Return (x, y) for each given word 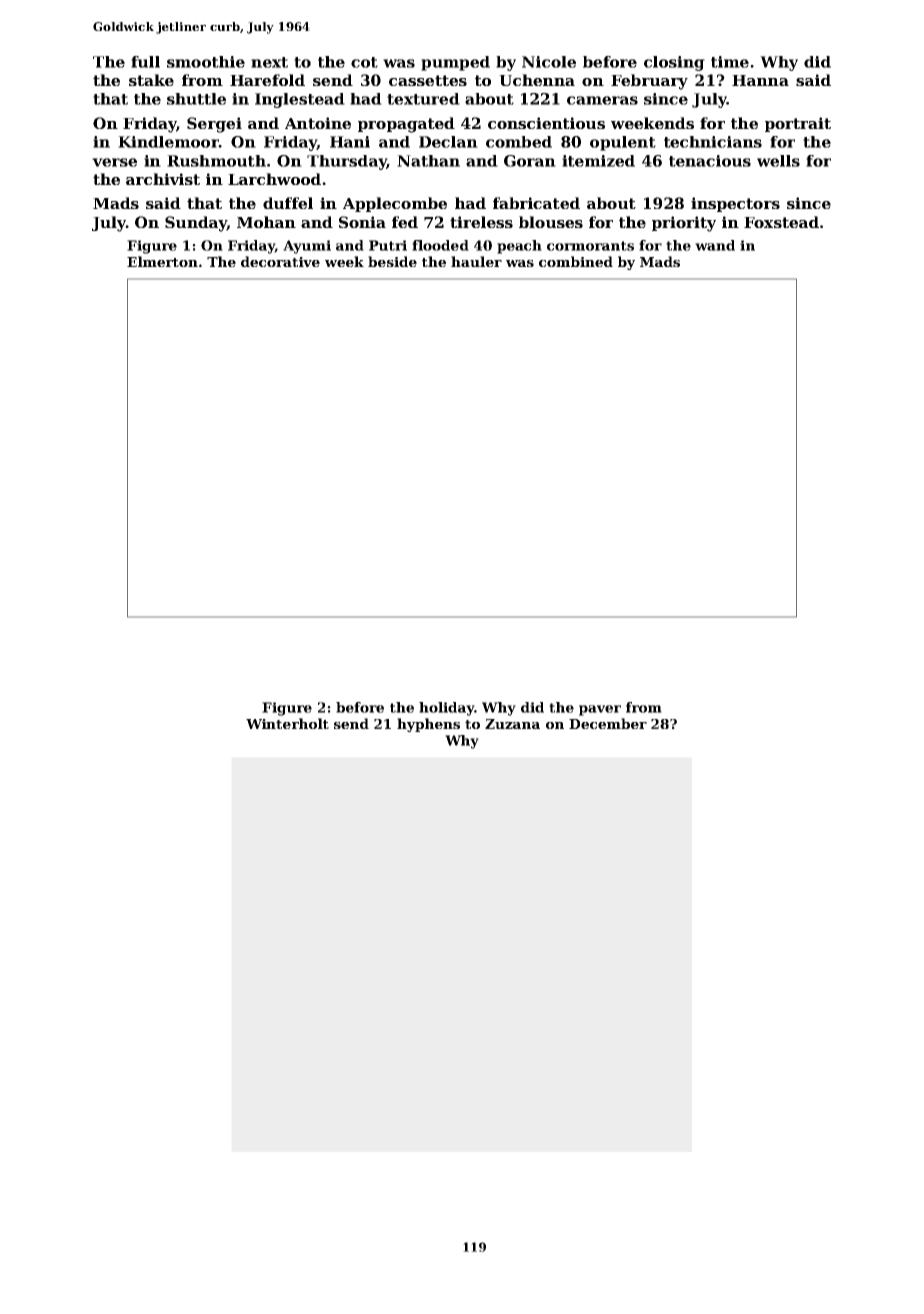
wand (715, 245)
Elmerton (162, 261)
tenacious (710, 161)
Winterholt (287, 723)
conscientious (546, 123)
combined (576, 261)
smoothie (206, 62)
